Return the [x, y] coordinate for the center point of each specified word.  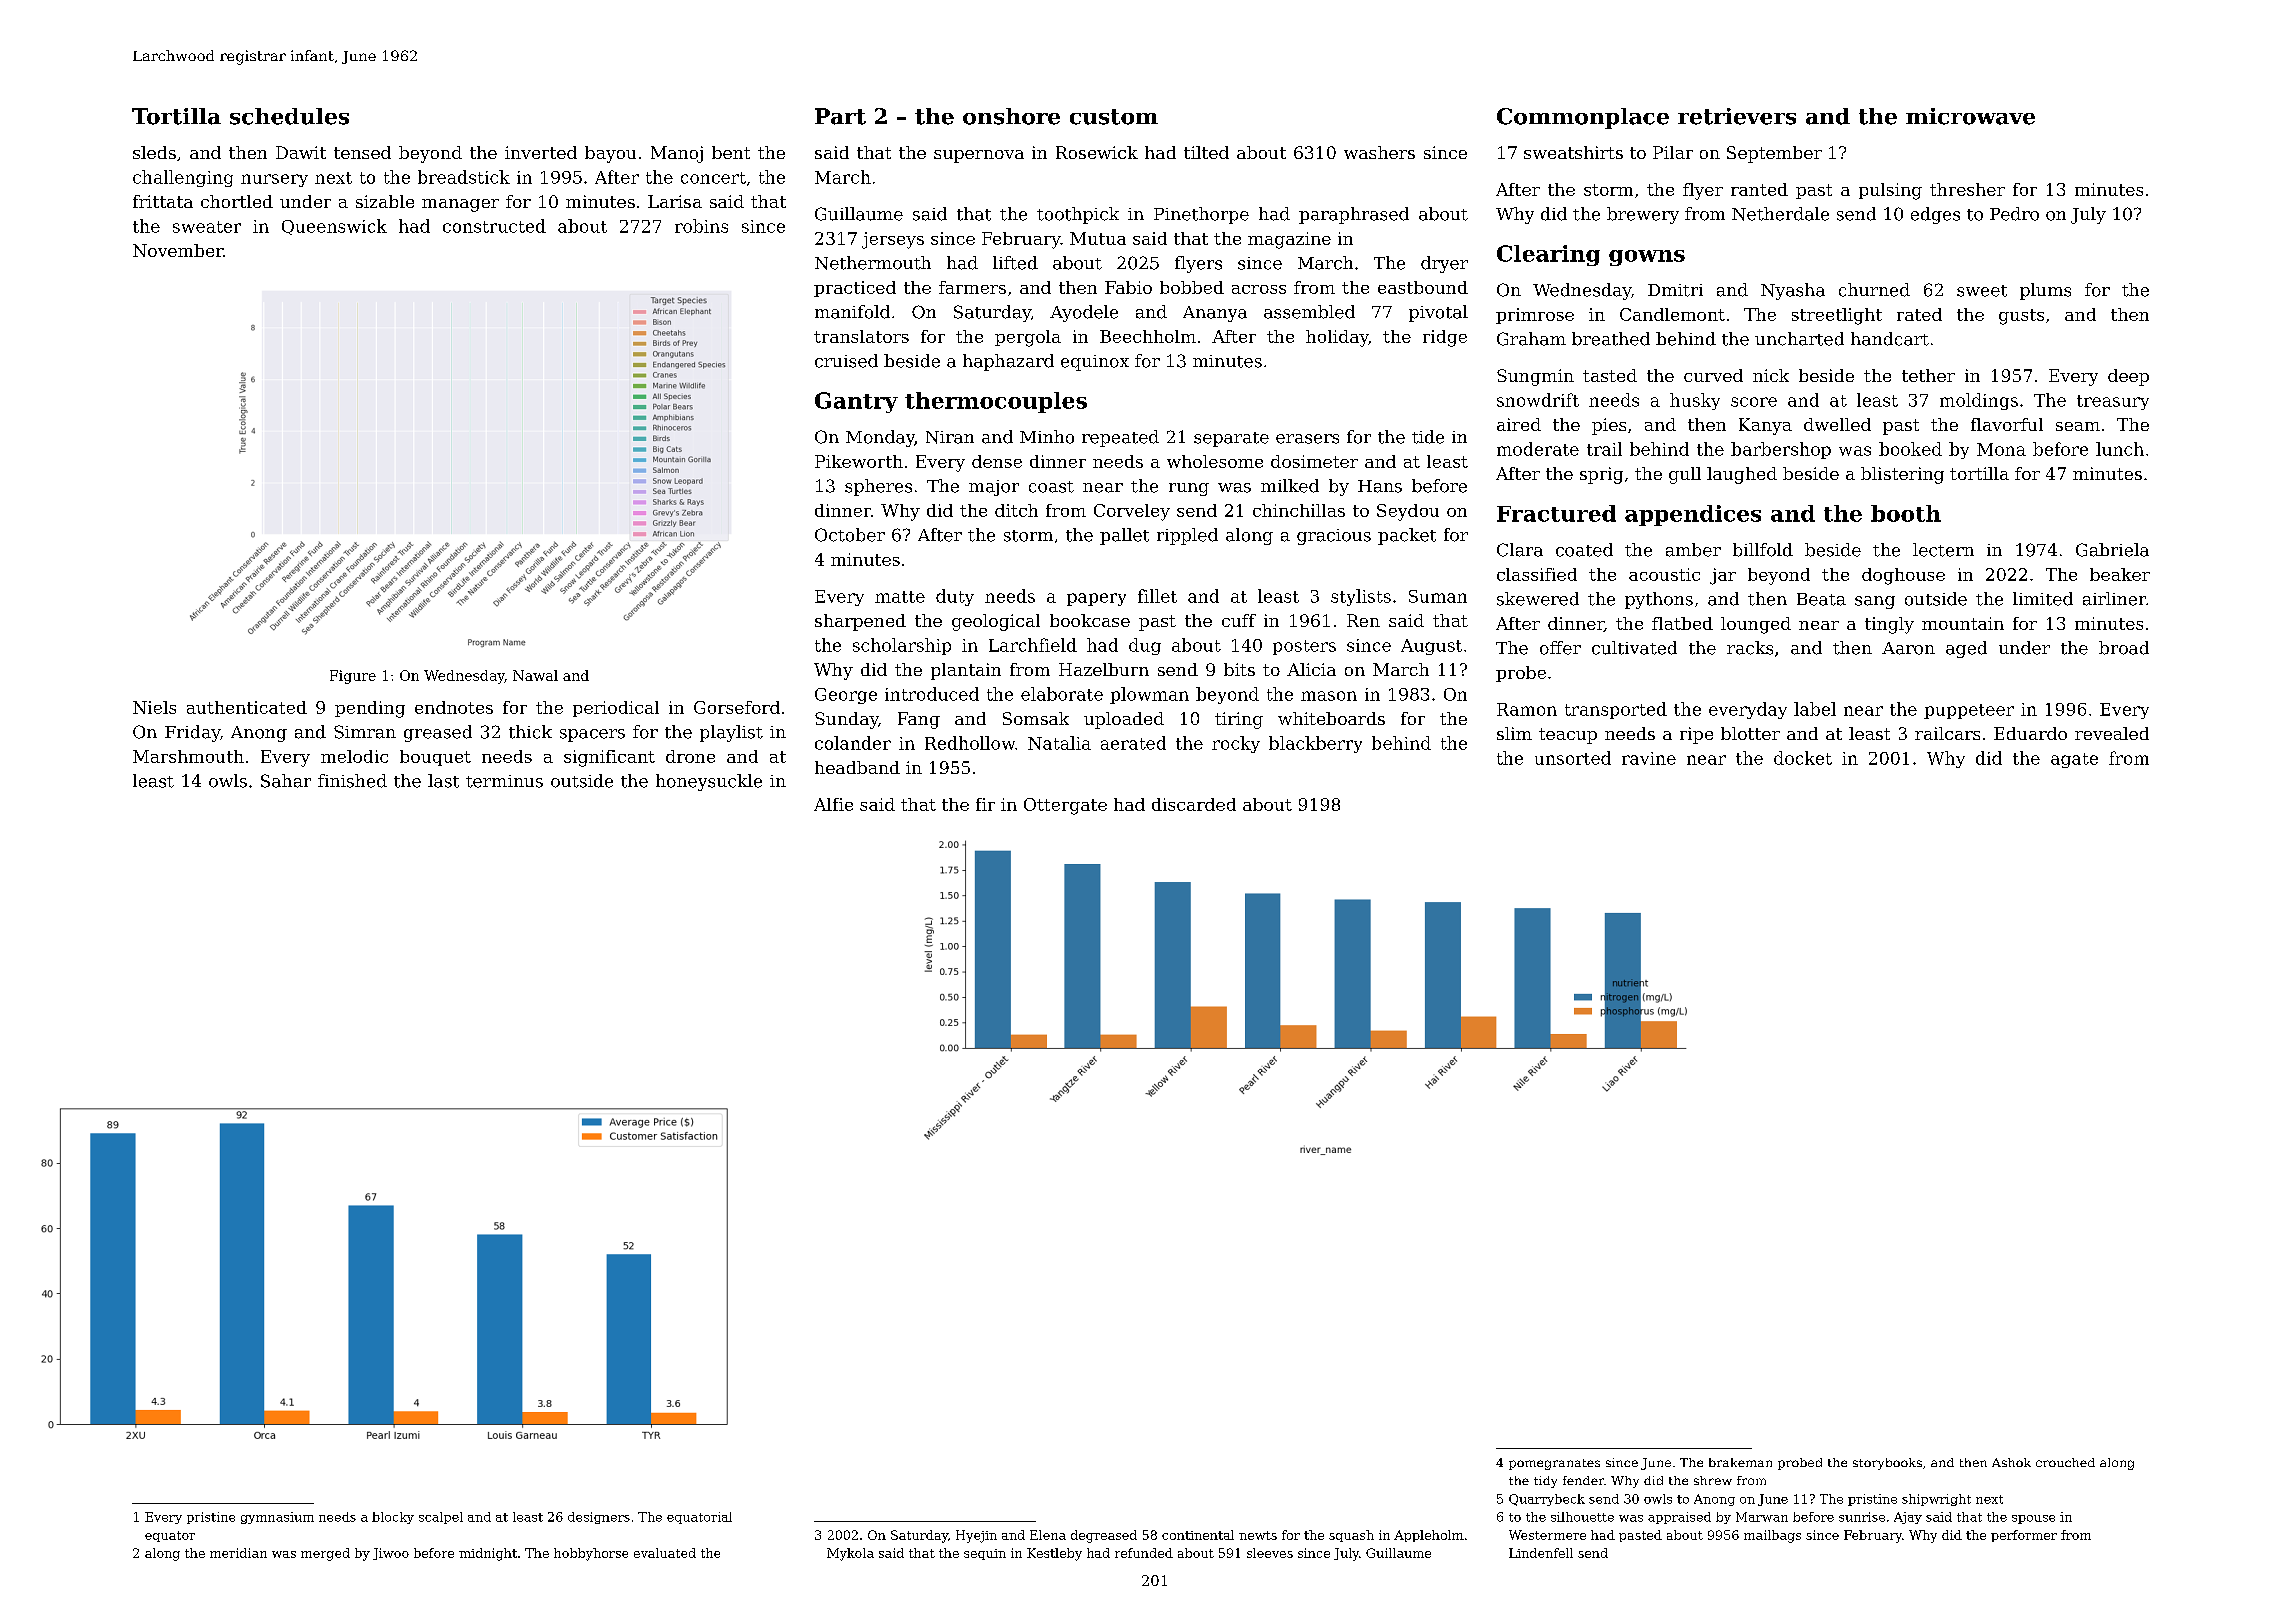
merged [325, 1554]
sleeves [1270, 1553]
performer [2024, 1536]
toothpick [1078, 215]
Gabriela [2112, 550]
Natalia [1059, 743]
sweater [207, 227]
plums [2045, 291]
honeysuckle [709, 782]
